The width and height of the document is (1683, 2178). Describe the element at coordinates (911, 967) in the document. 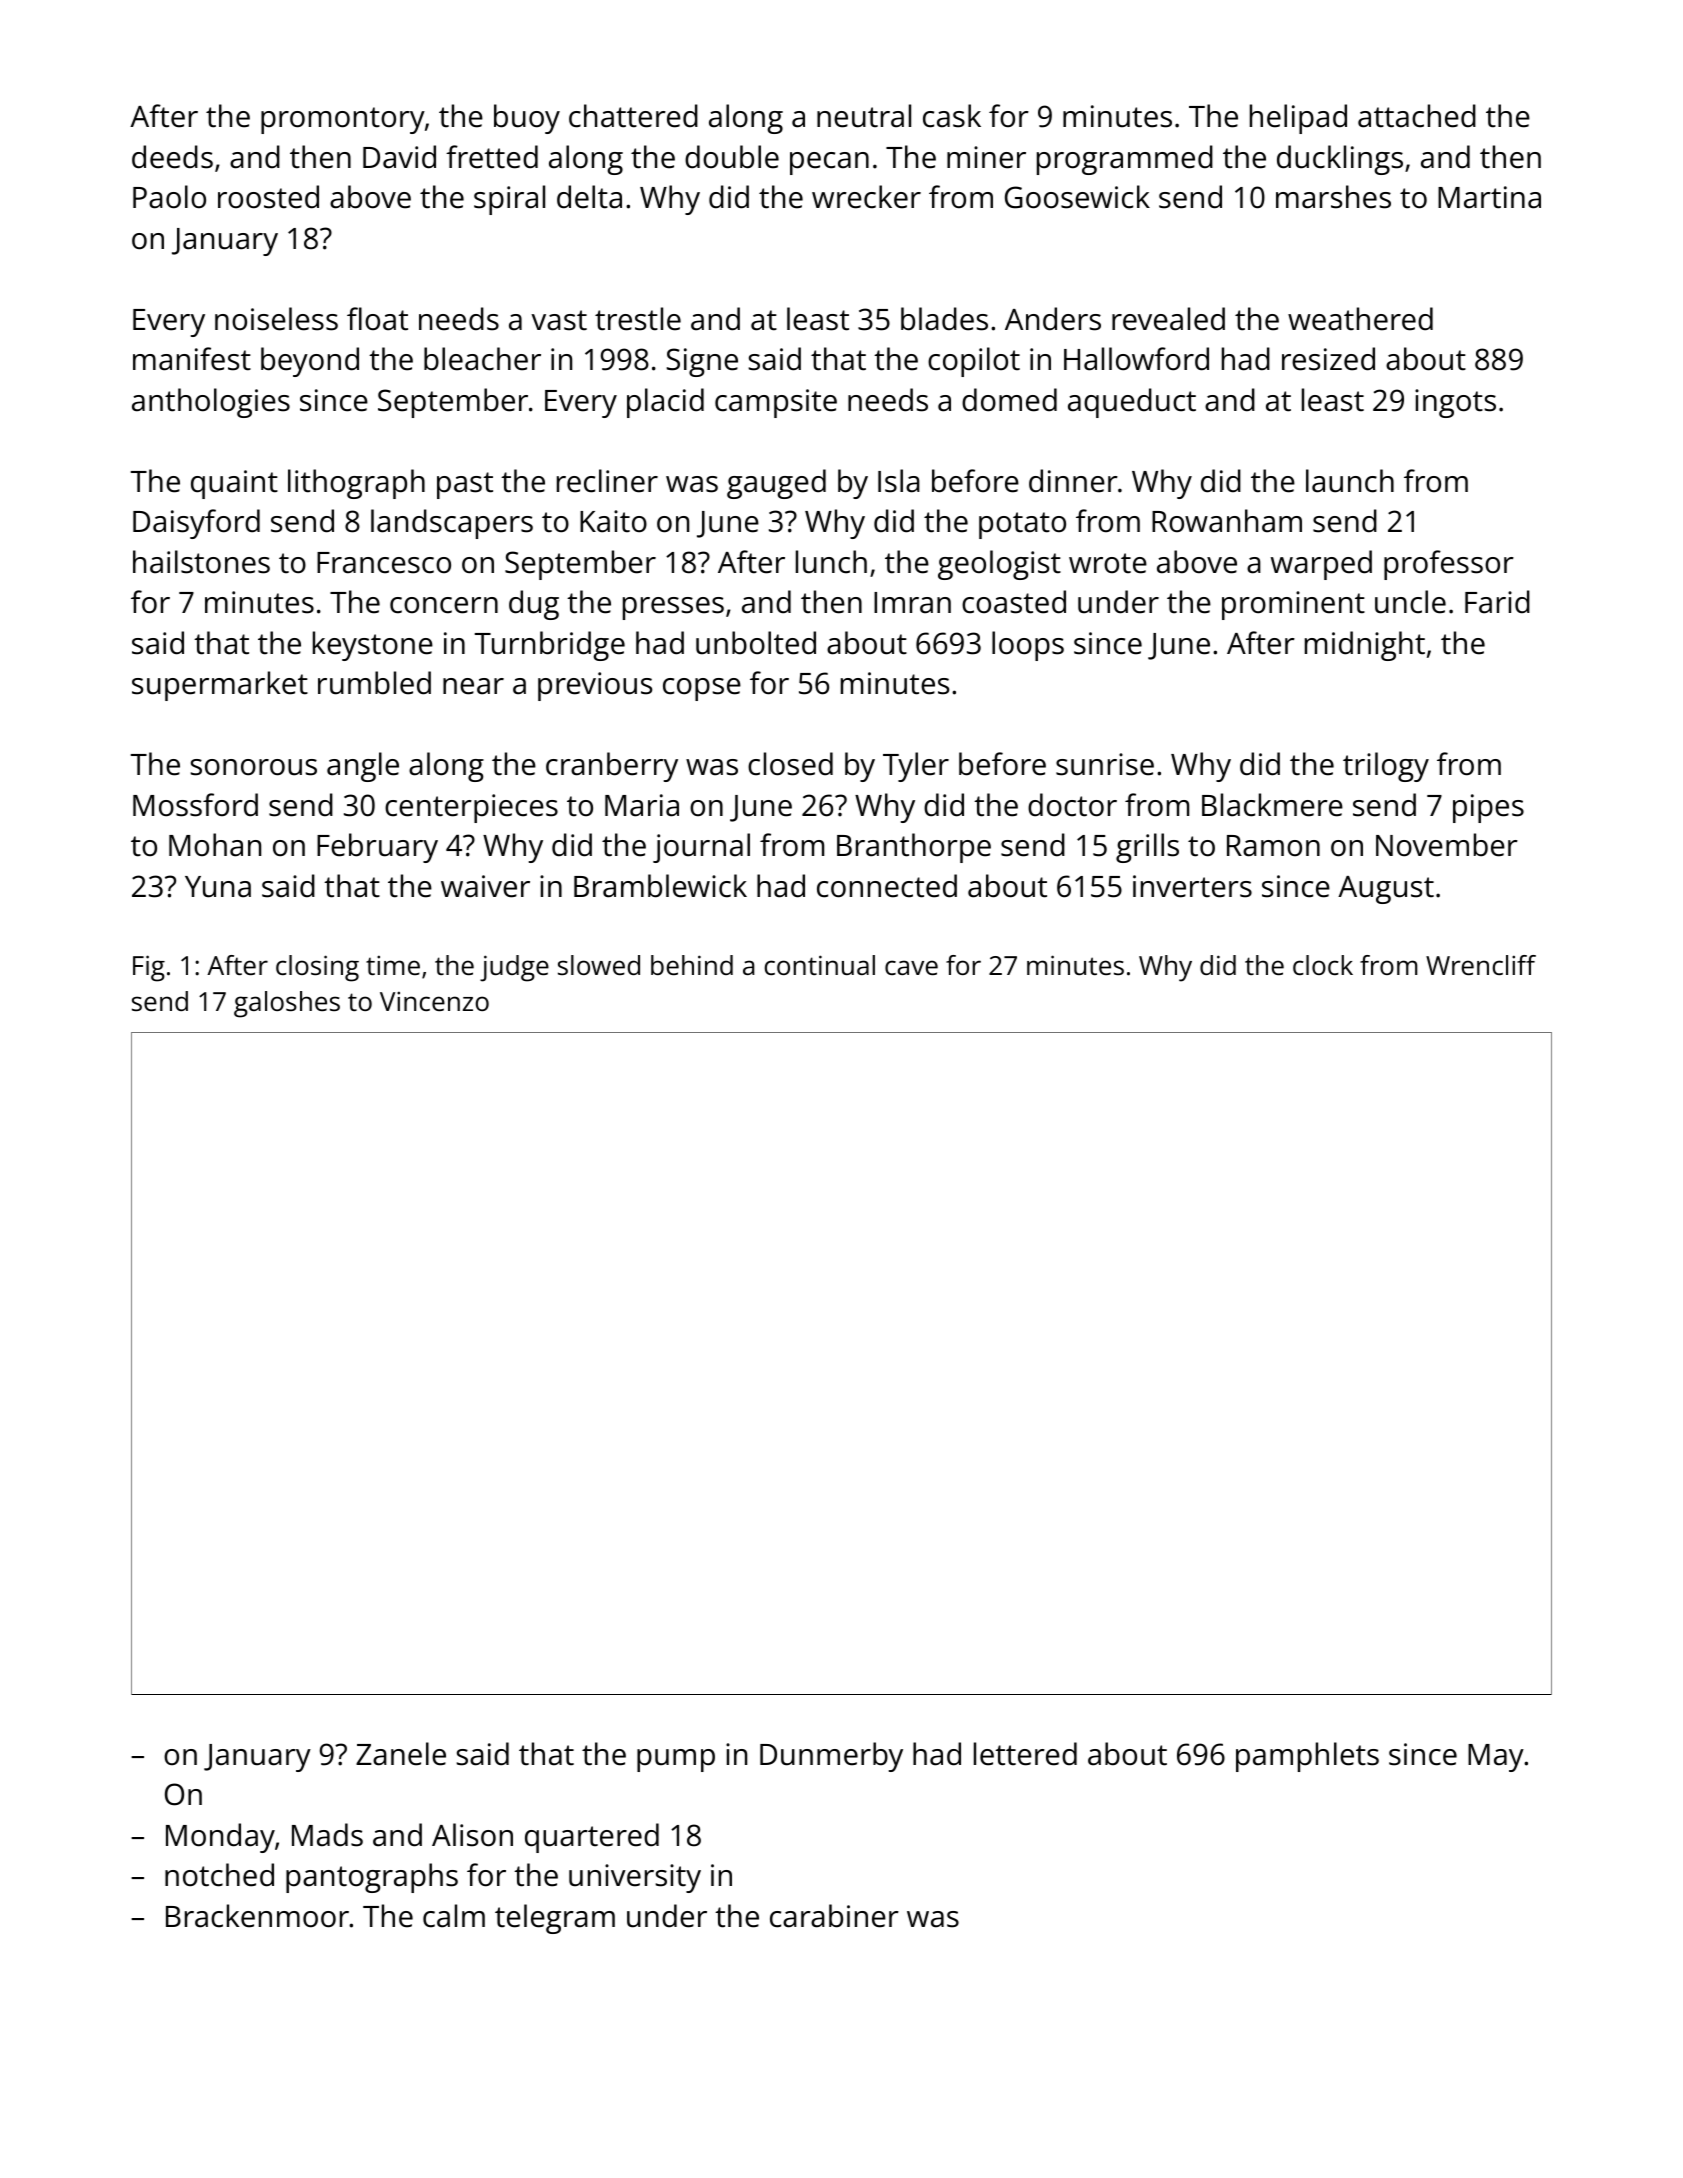

I see `cave` at that location.
